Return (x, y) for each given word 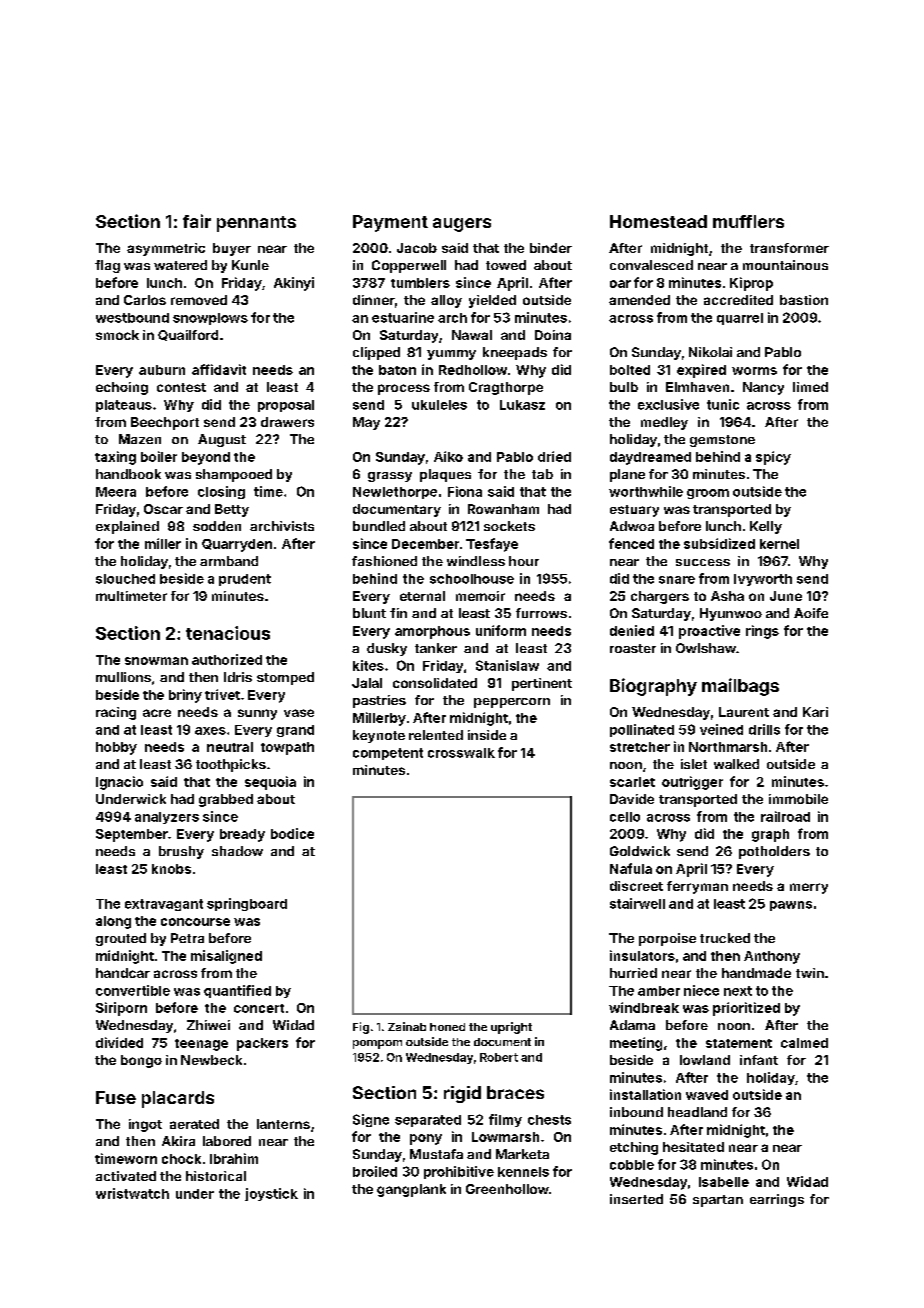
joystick (271, 1194)
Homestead (658, 221)
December (425, 544)
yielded (492, 301)
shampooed (234, 475)
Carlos (145, 300)
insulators (642, 955)
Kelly (766, 527)
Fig (361, 1028)
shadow (237, 851)
